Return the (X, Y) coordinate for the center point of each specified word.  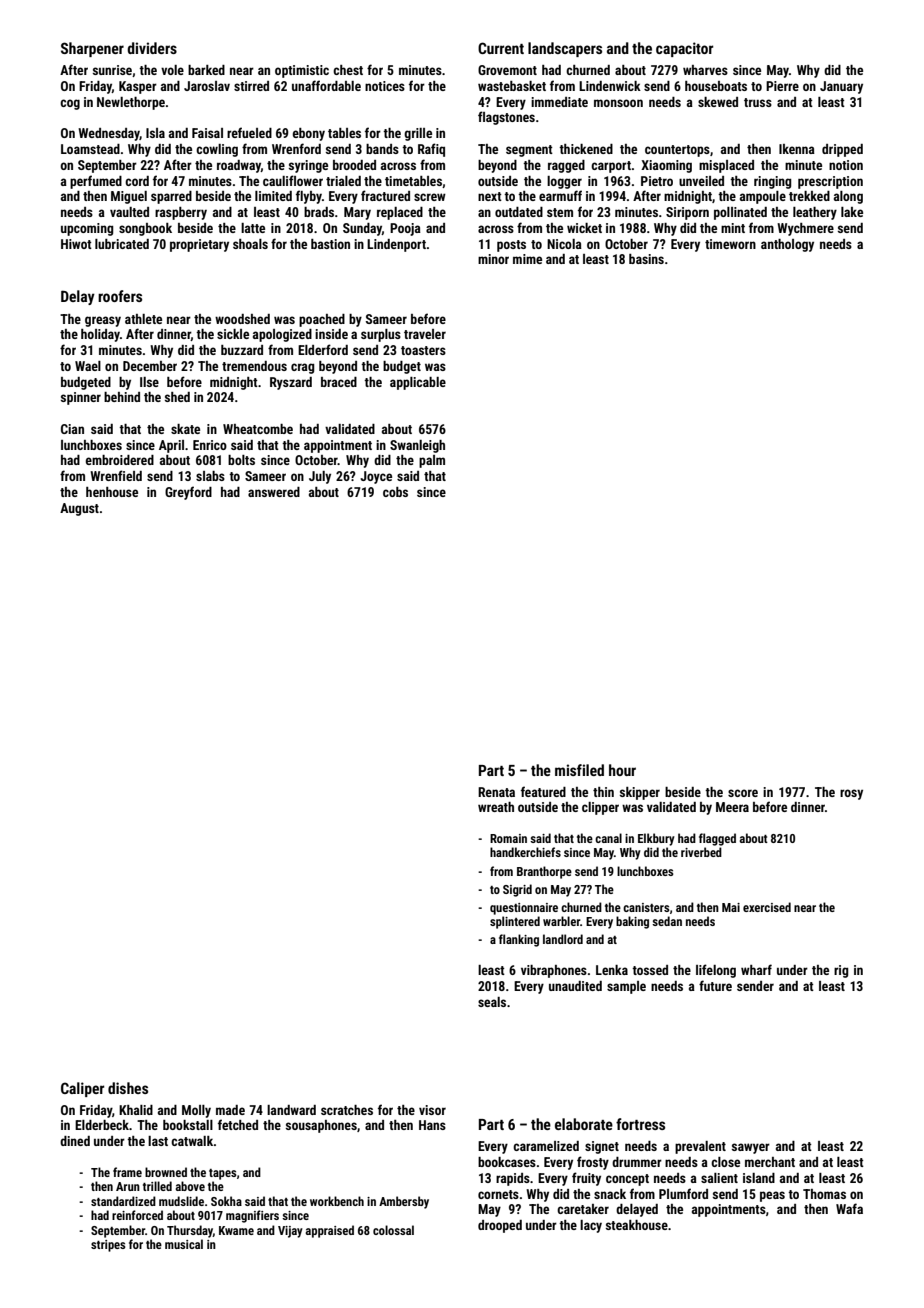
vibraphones (554, 971)
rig (841, 971)
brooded (354, 165)
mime (527, 259)
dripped (842, 150)
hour (622, 770)
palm (432, 461)
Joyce (376, 477)
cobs (395, 492)
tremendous (254, 366)
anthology (787, 245)
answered (274, 492)
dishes (128, 1088)
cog (70, 104)
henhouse (112, 492)
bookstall (188, 1125)
